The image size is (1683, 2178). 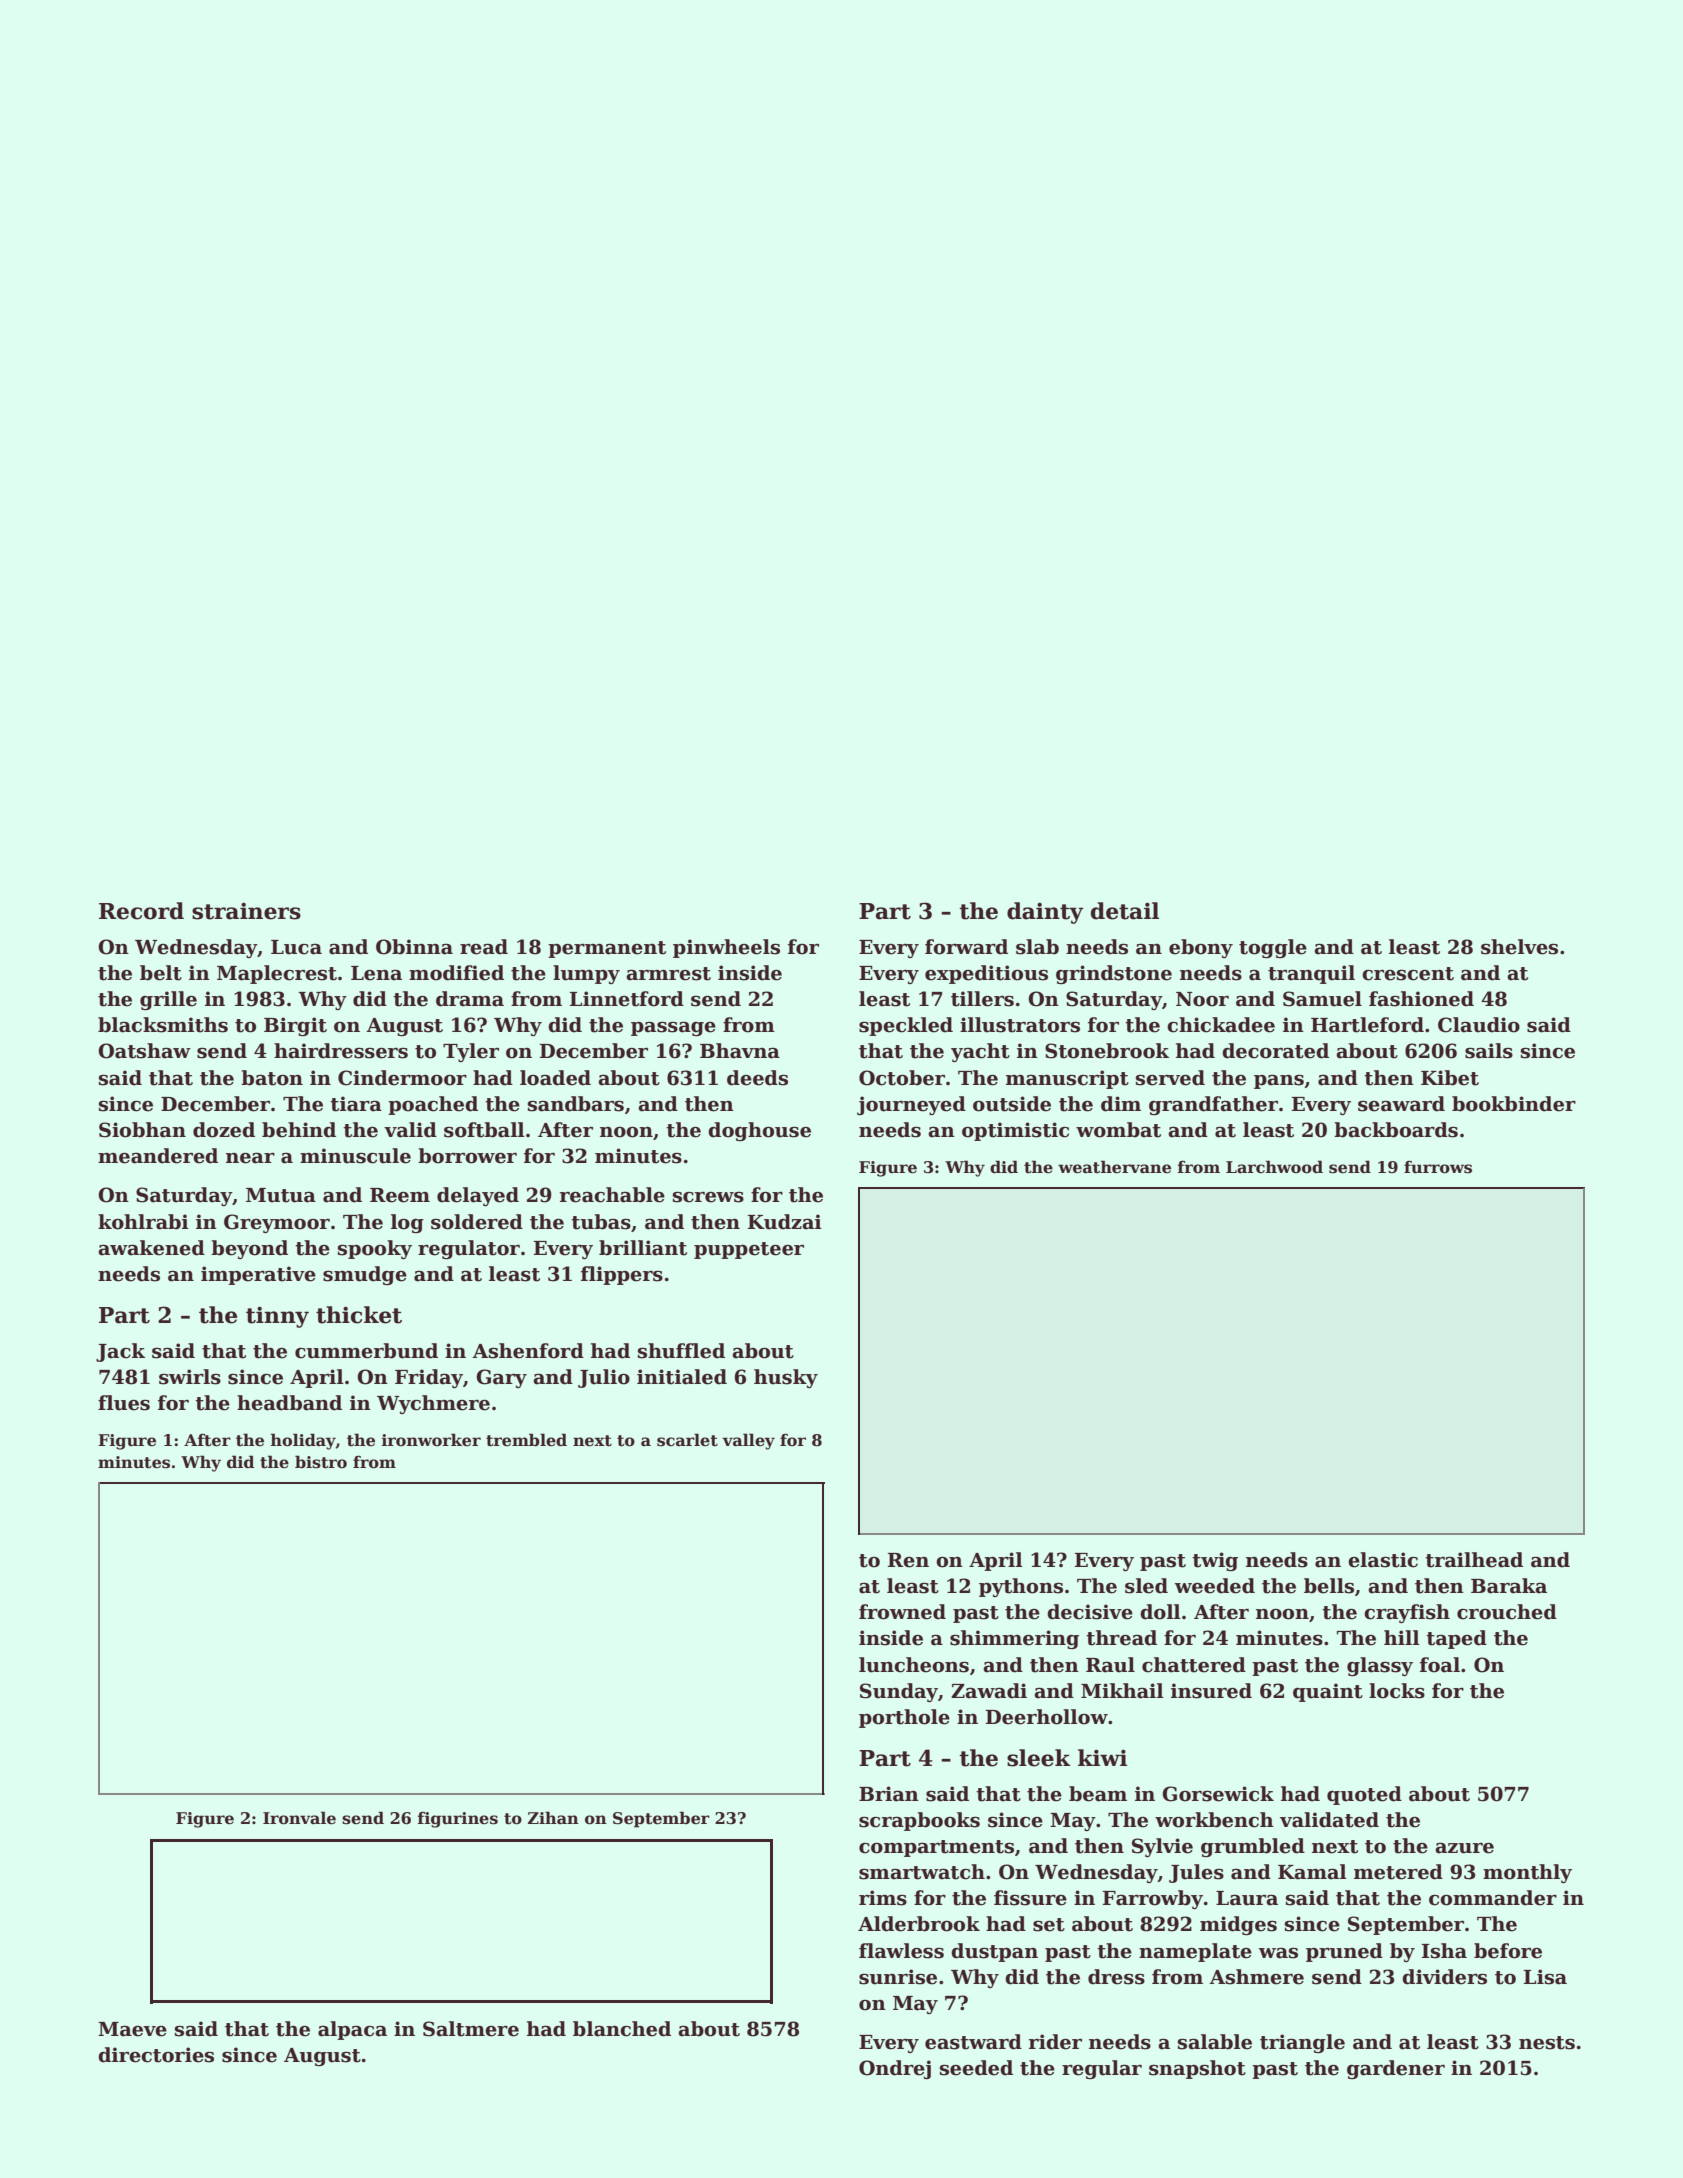 I want to click on blanched, so click(x=622, y=2029).
